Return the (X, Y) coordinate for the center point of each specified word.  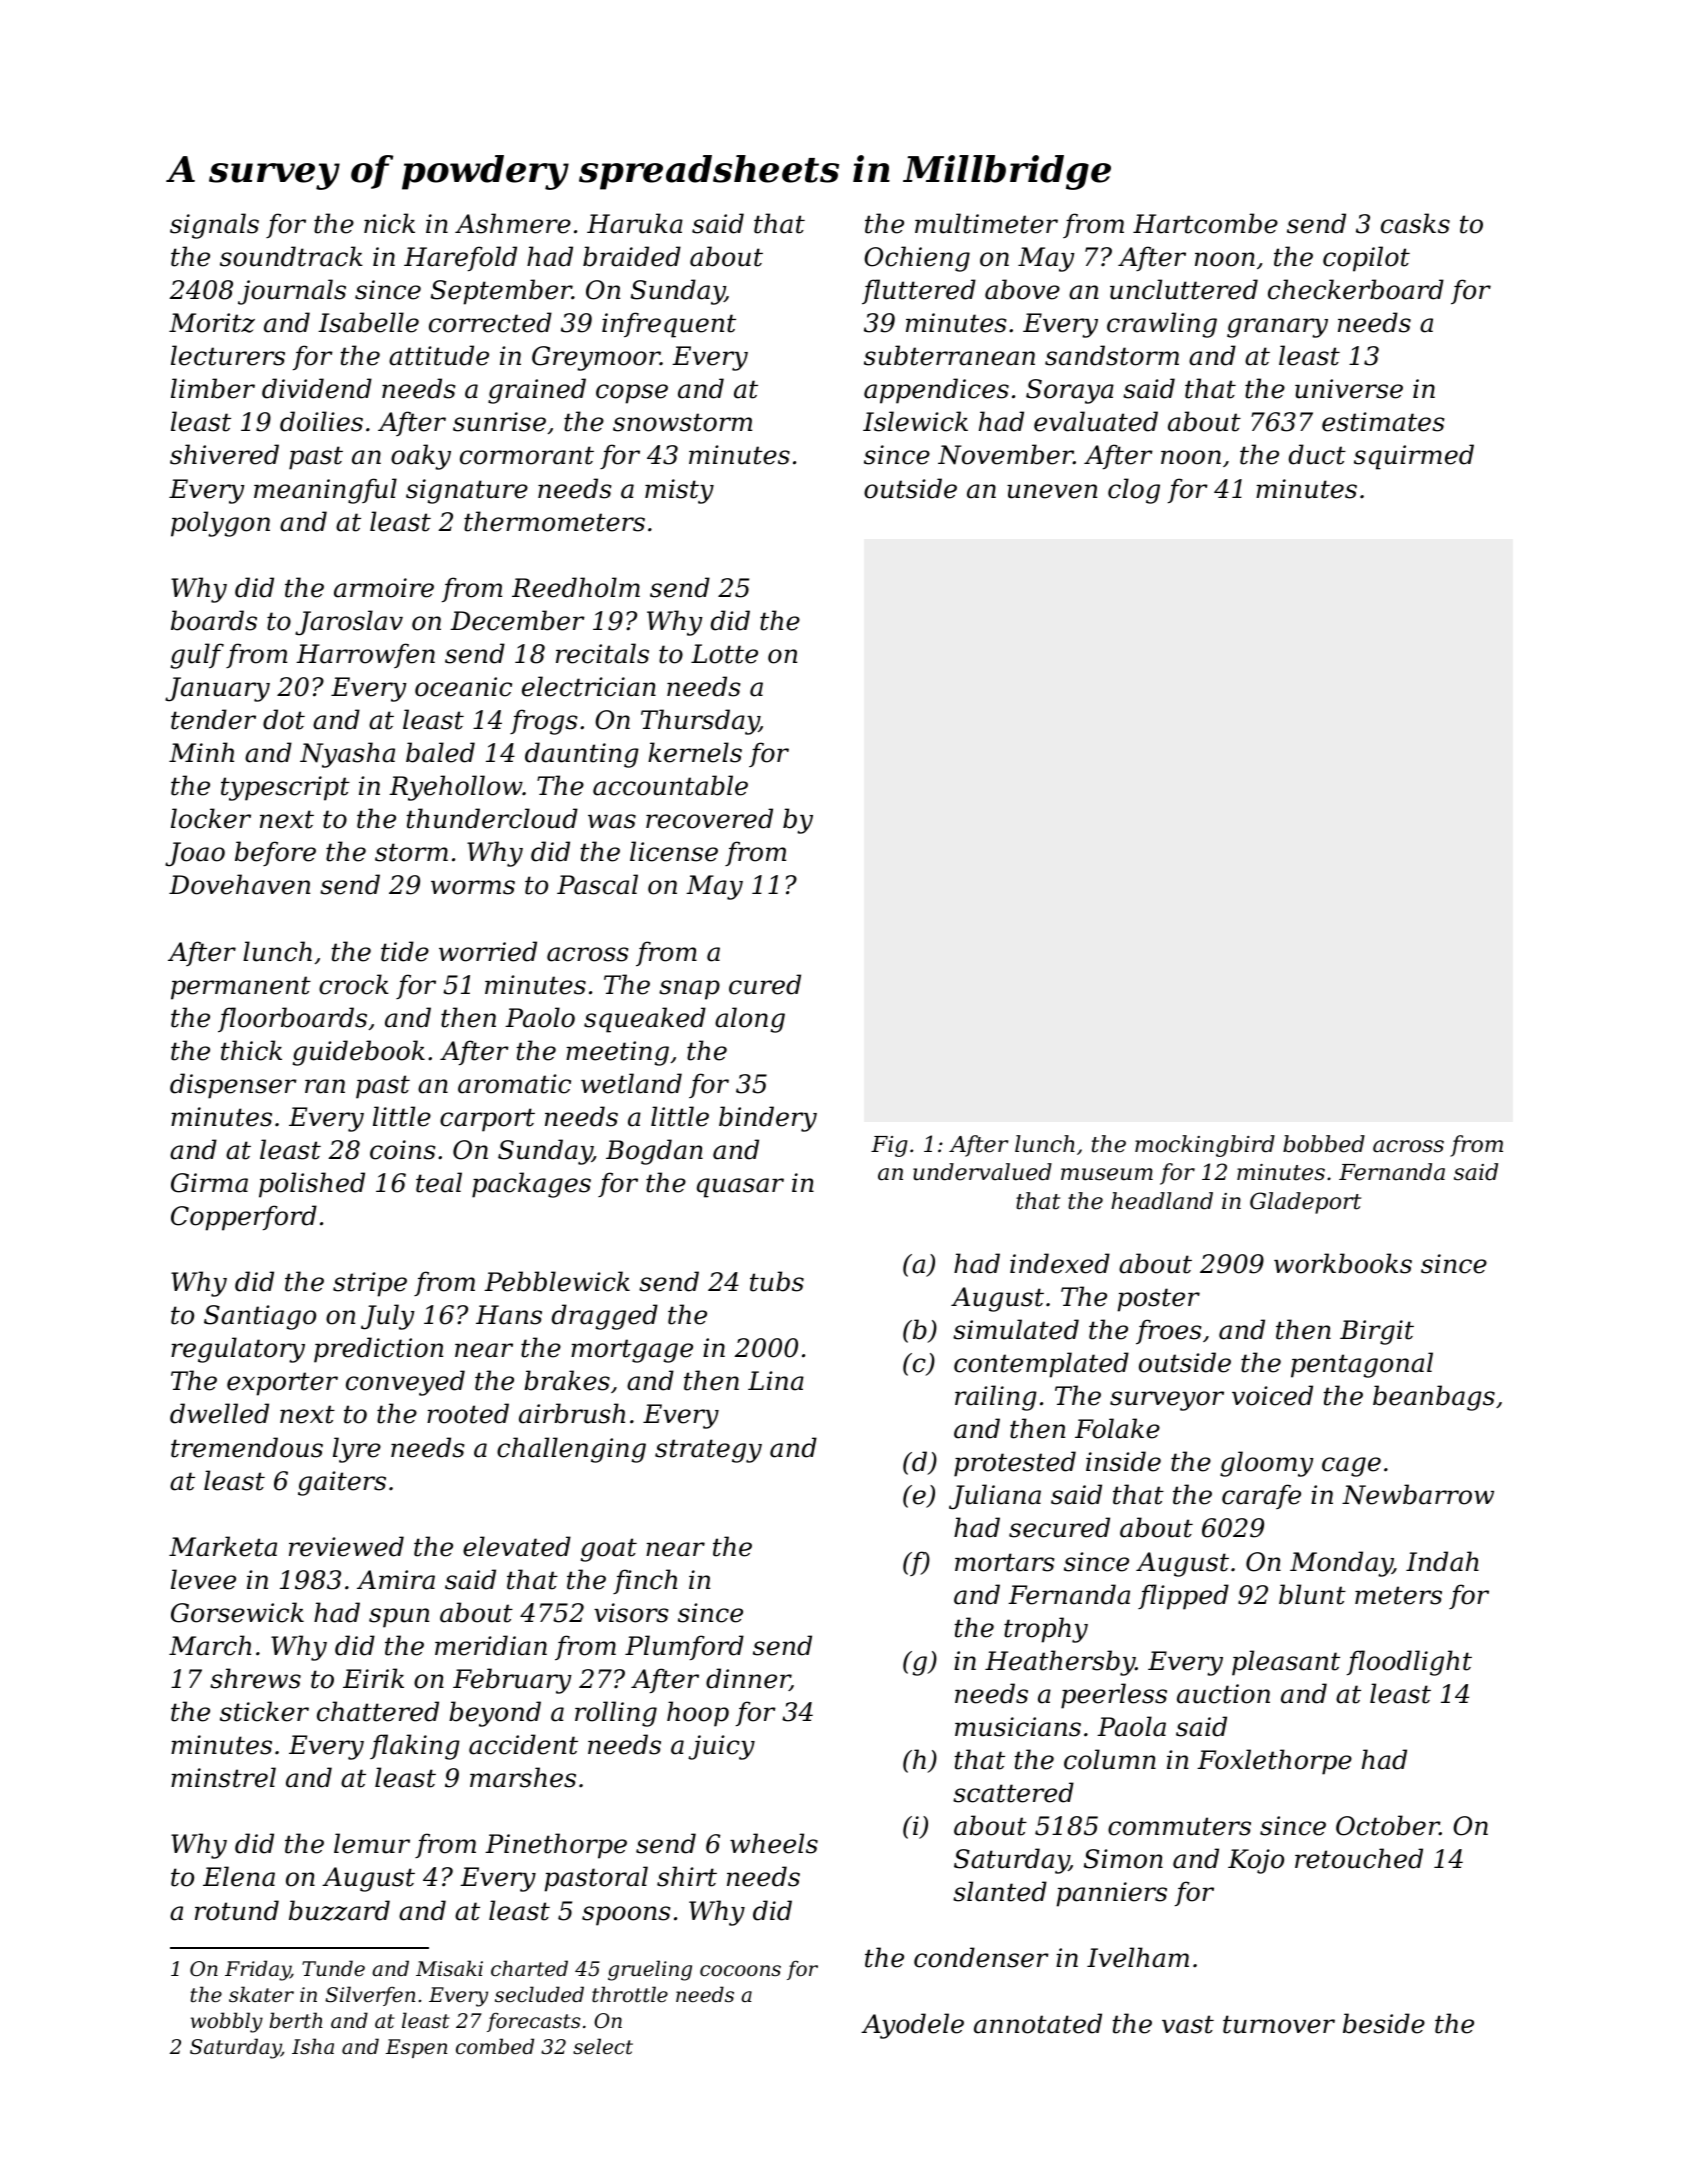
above (1022, 289)
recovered (709, 818)
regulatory (238, 1350)
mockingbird (1205, 1146)
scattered (1013, 1792)
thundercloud (492, 818)
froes (1168, 1332)
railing (996, 1398)
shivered (224, 454)
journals (292, 292)
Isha (313, 2046)
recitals (602, 653)
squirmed (1414, 457)
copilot (1366, 259)
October (1388, 1825)
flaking (415, 1747)
